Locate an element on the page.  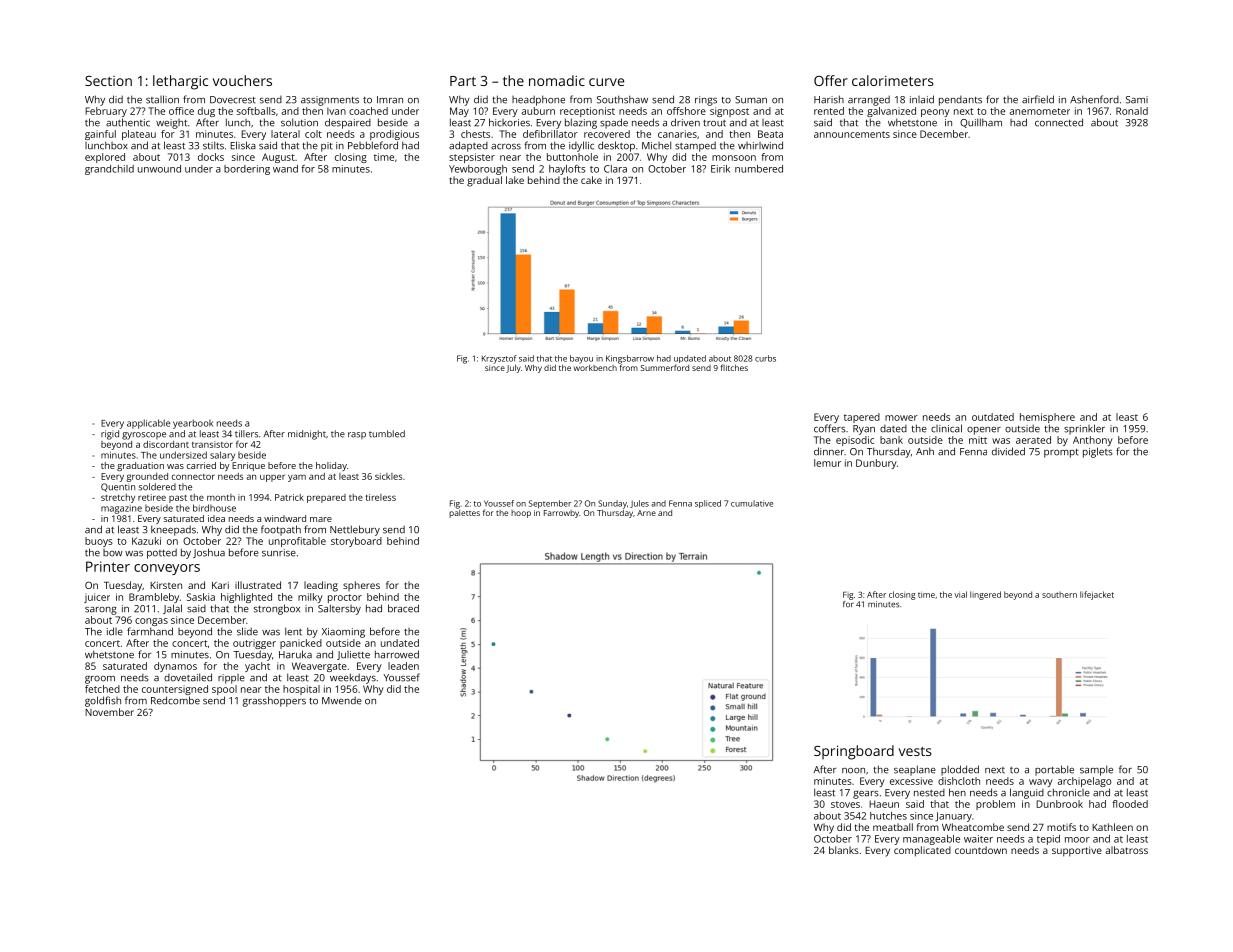
blanks is located at coordinates (844, 850).
